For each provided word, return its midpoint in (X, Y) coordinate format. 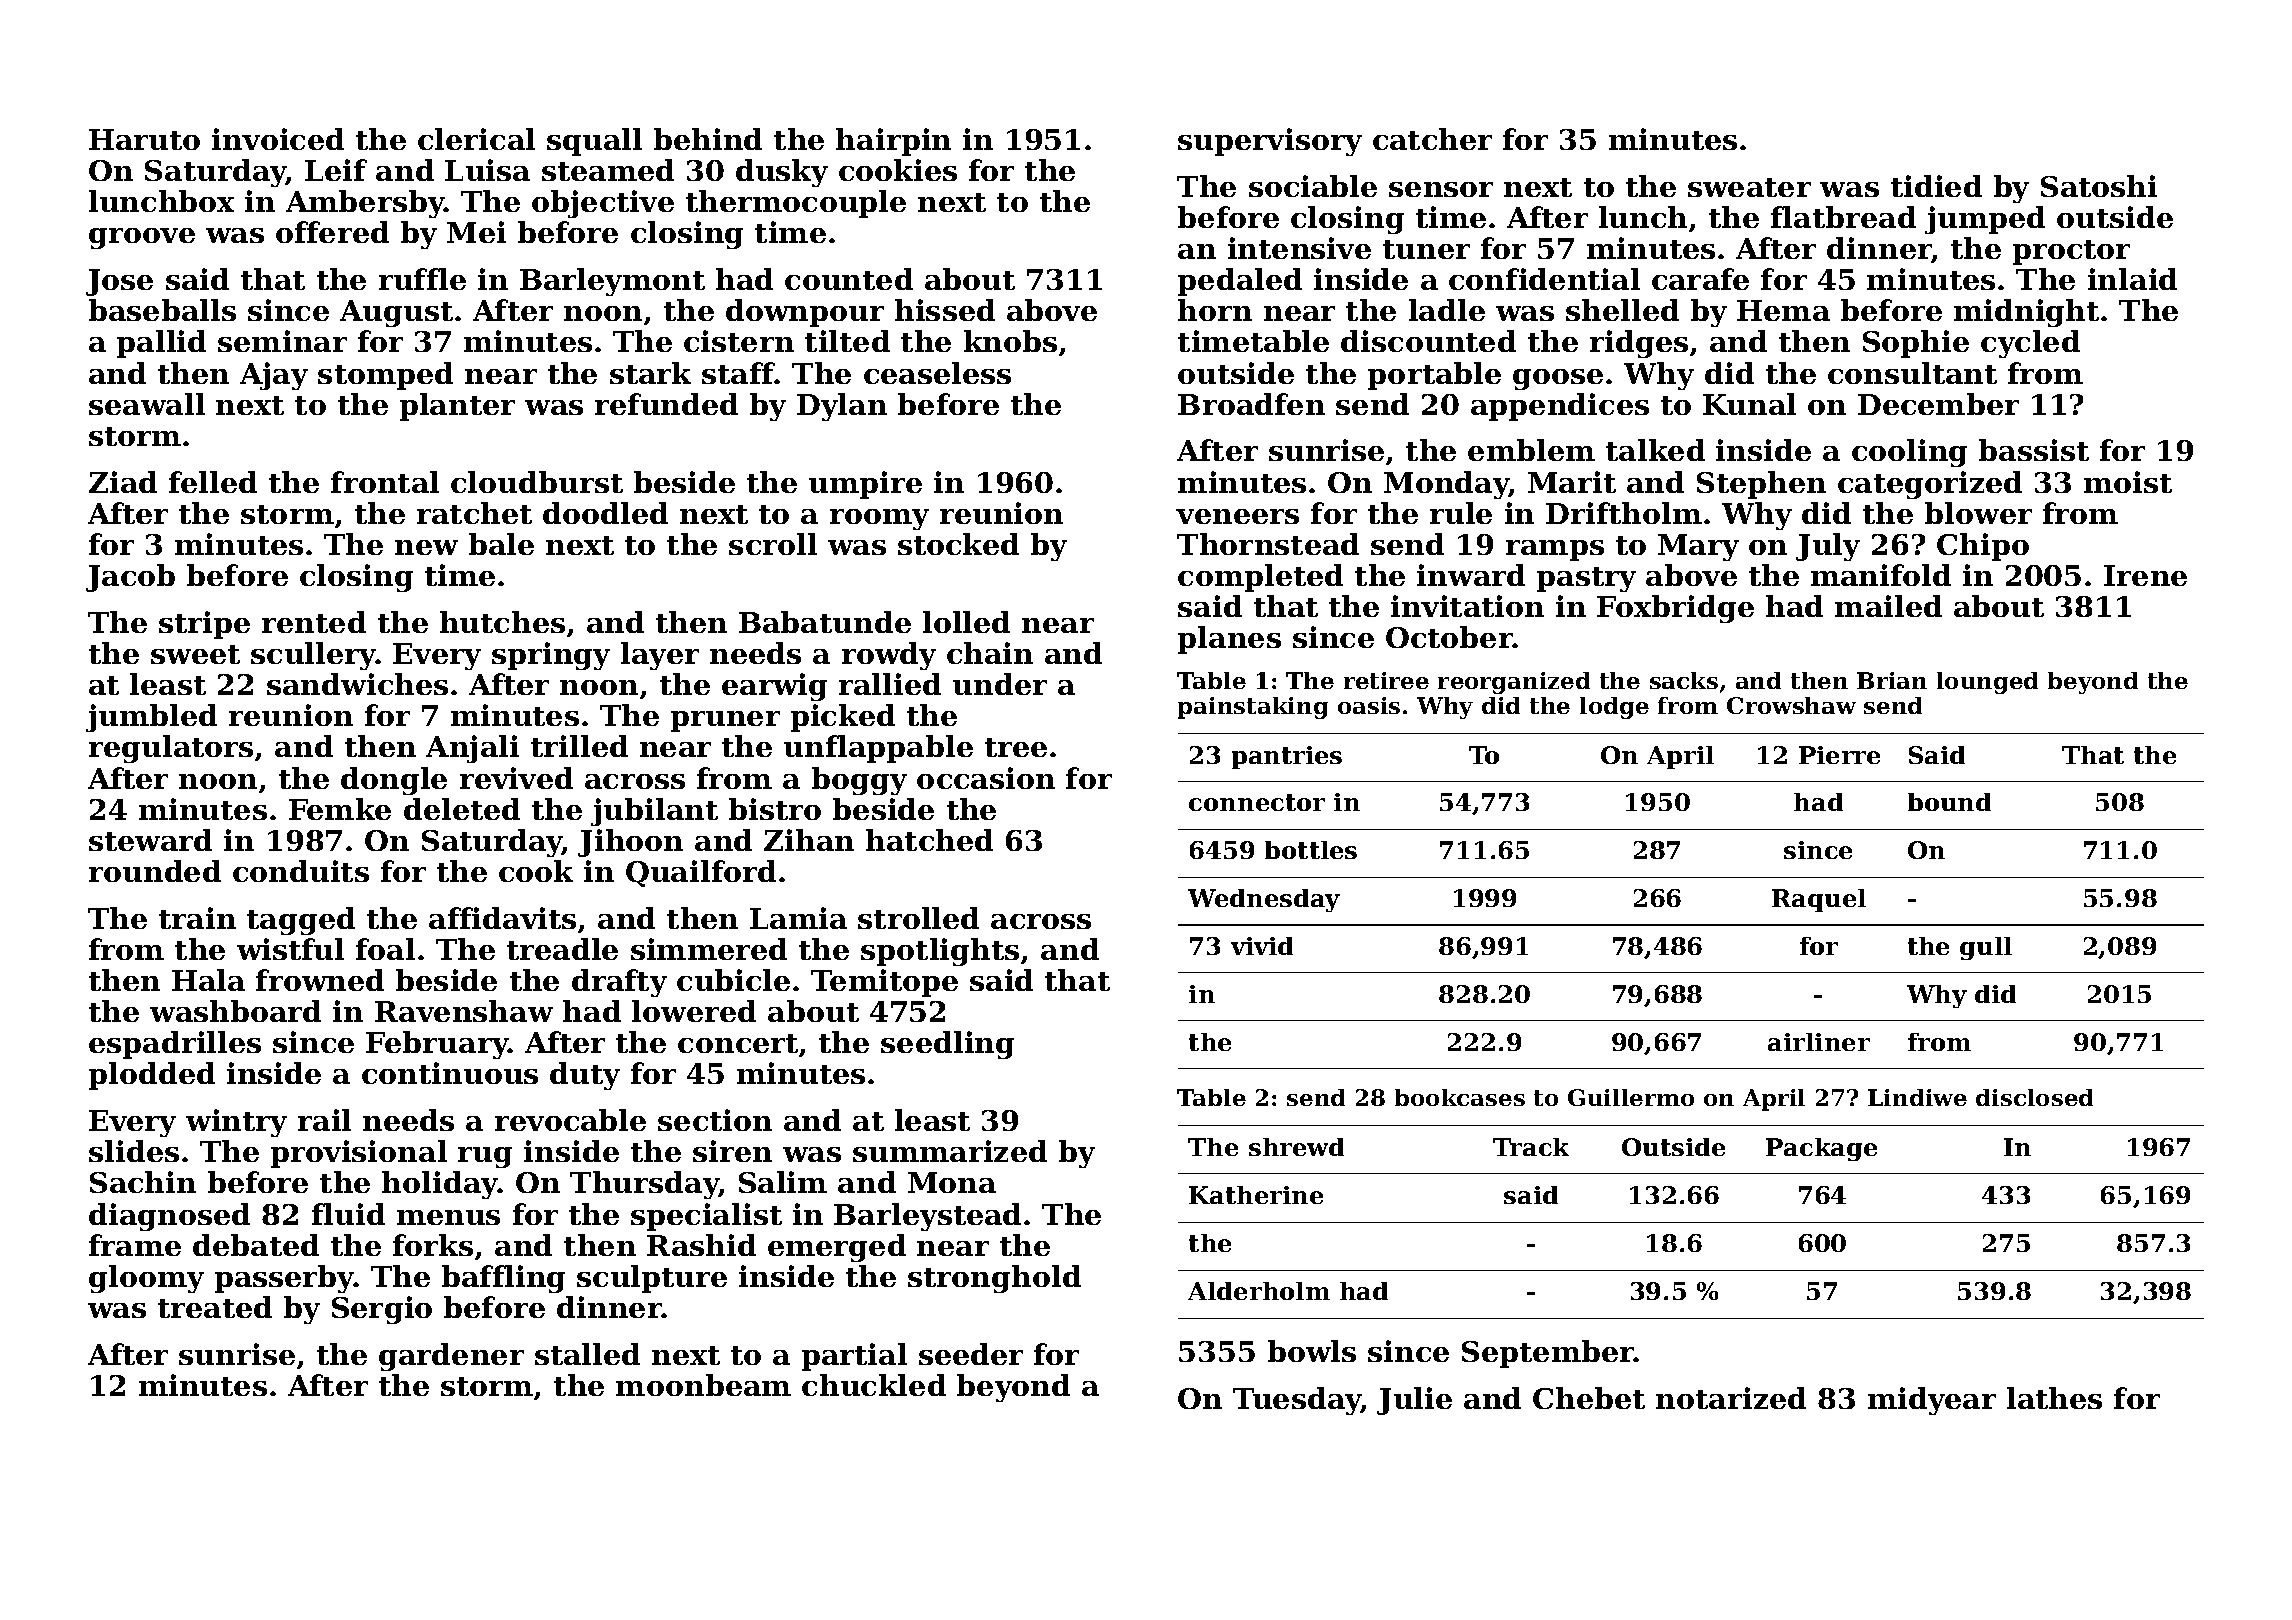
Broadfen (1251, 404)
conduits (301, 871)
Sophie (1916, 344)
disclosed (2034, 1097)
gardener (451, 1357)
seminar (282, 341)
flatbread (1843, 217)
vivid (1262, 946)
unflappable (878, 749)
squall (594, 142)
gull (1986, 948)
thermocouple (796, 204)
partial (854, 1357)
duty (585, 1076)
